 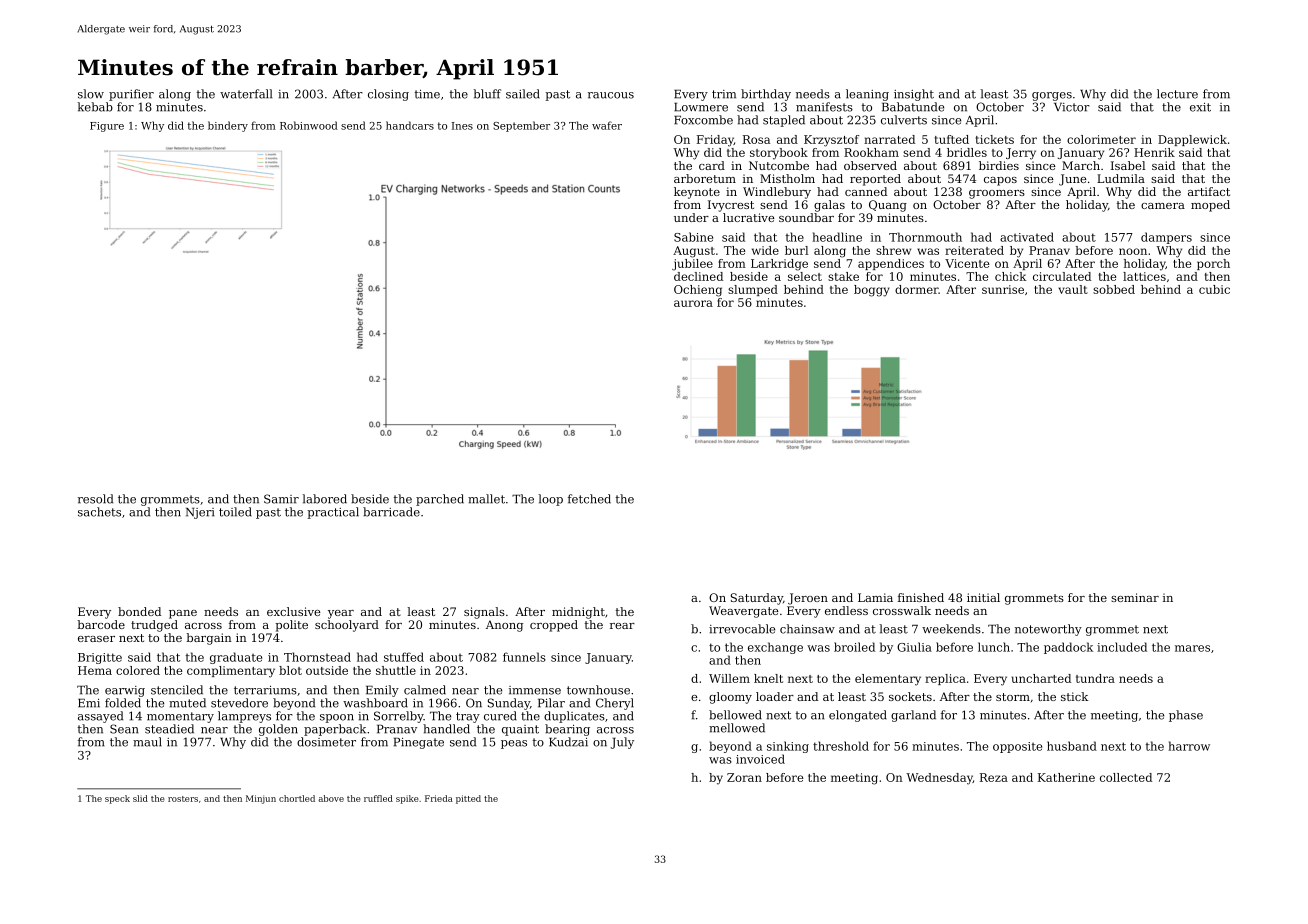 What do you see at coordinates (1126, 777) in the screenshot?
I see `collected` at bounding box center [1126, 777].
